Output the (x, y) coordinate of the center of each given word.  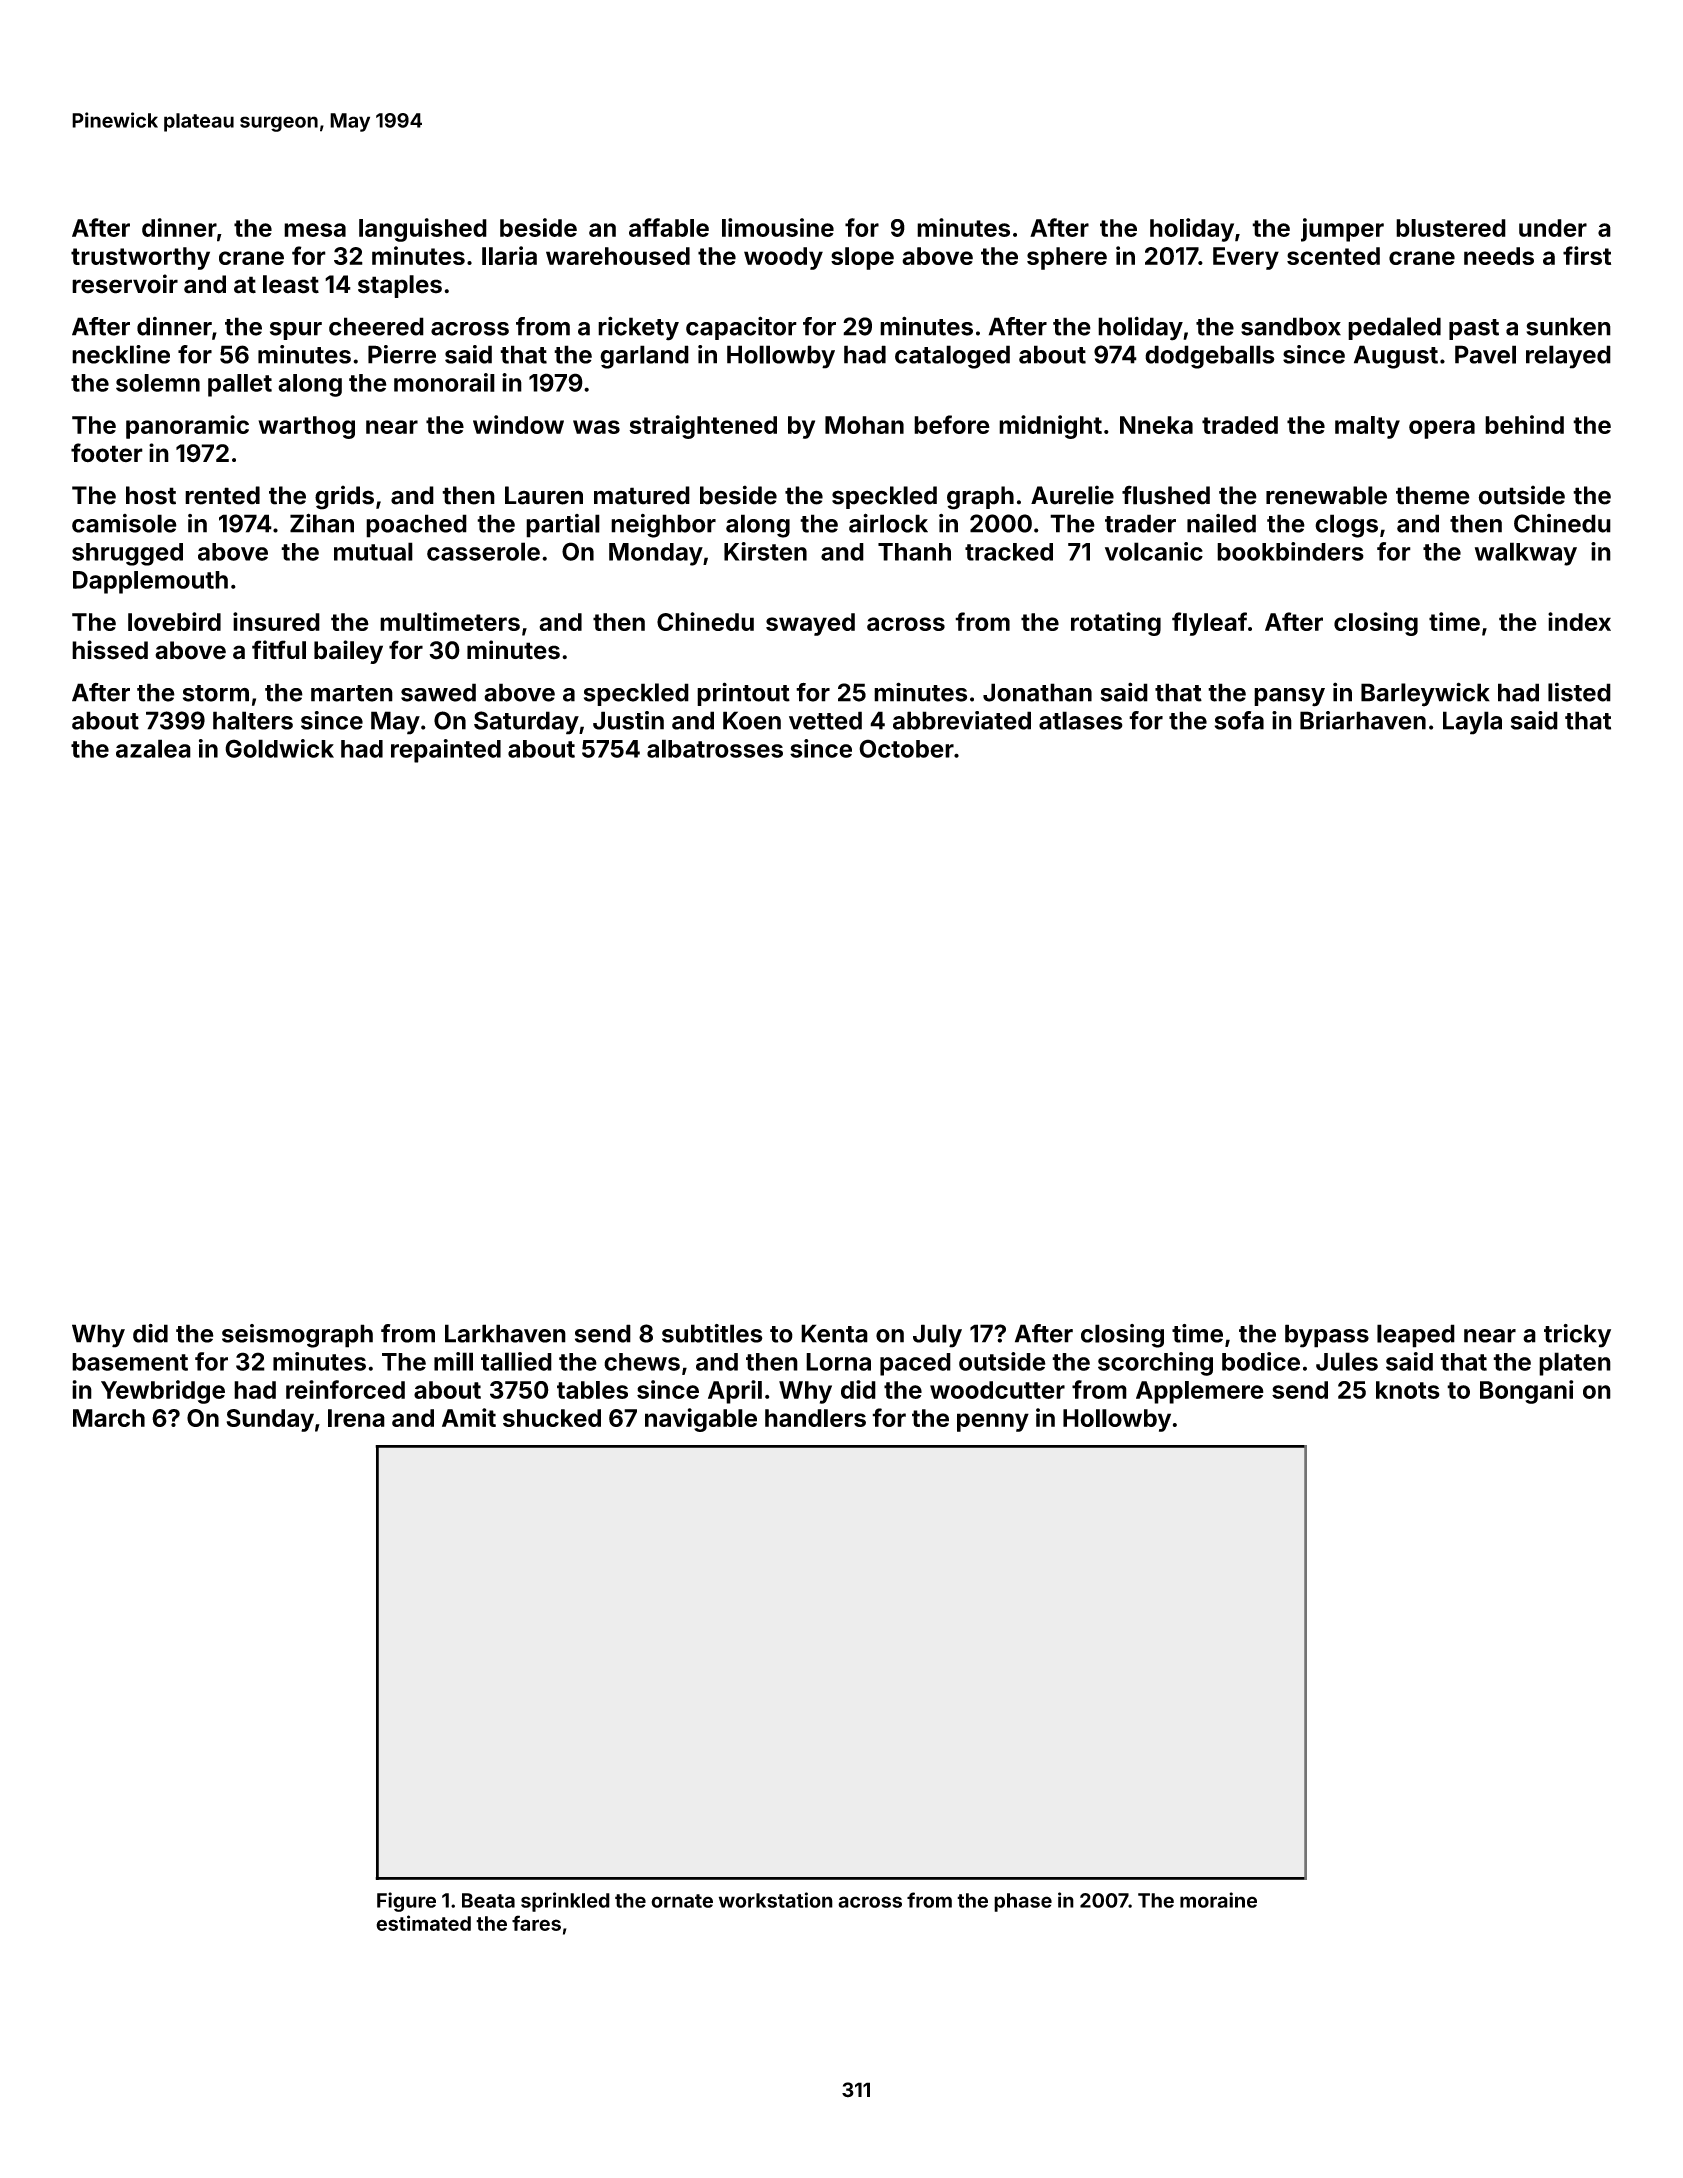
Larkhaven (505, 1333)
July (937, 1336)
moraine (1218, 1900)
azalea (153, 748)
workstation (776, 1900)
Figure (406, 1902)
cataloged (952, 357)
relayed (1568, 357)
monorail (444, 382)
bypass (1327, 1336)
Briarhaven (1363, 720)
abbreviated (962, 720)
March (109, 1418)
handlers (815, 1418)
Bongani (1526, 1392)
